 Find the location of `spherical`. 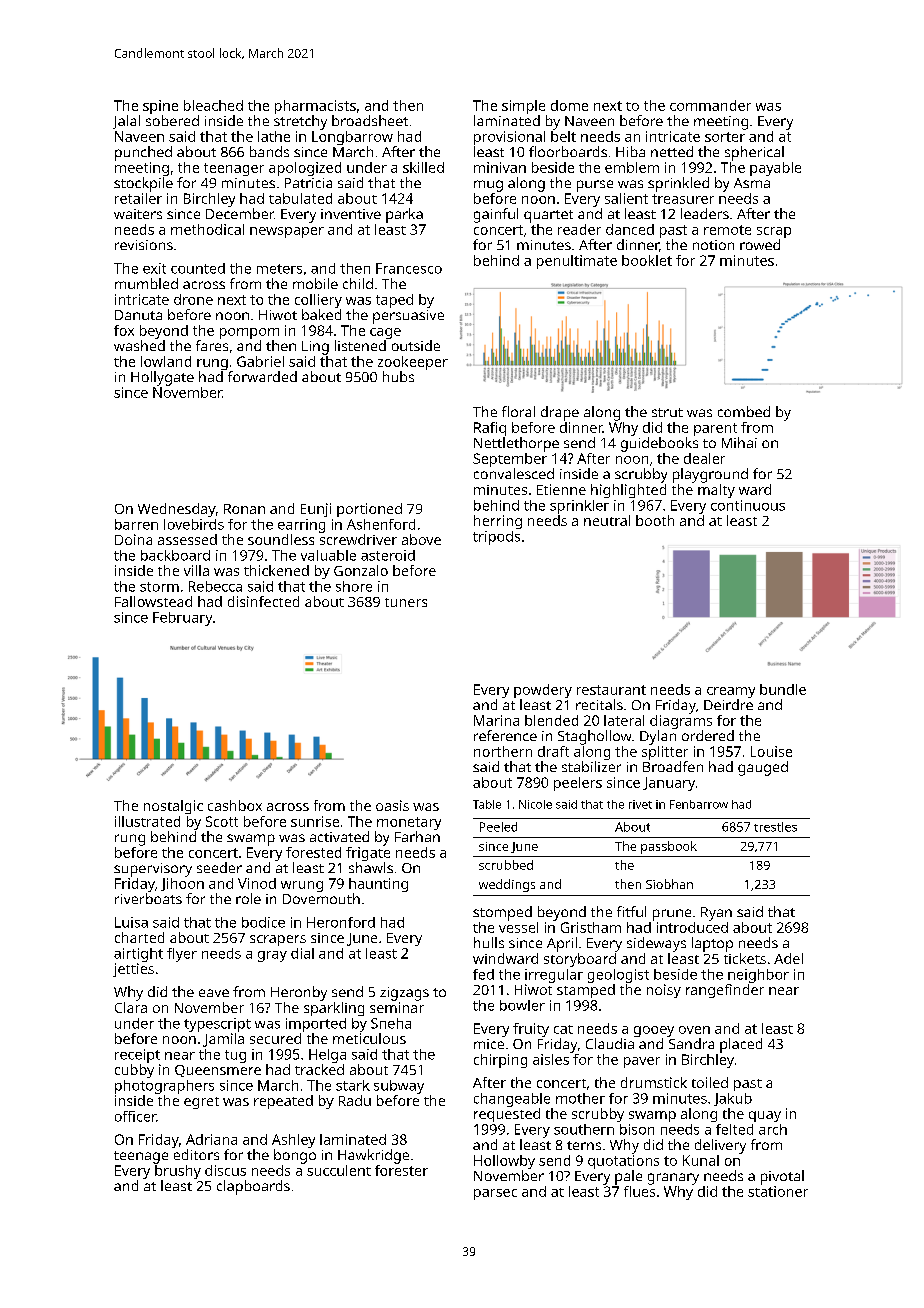

spherical is located at coordinates (754, 153).
